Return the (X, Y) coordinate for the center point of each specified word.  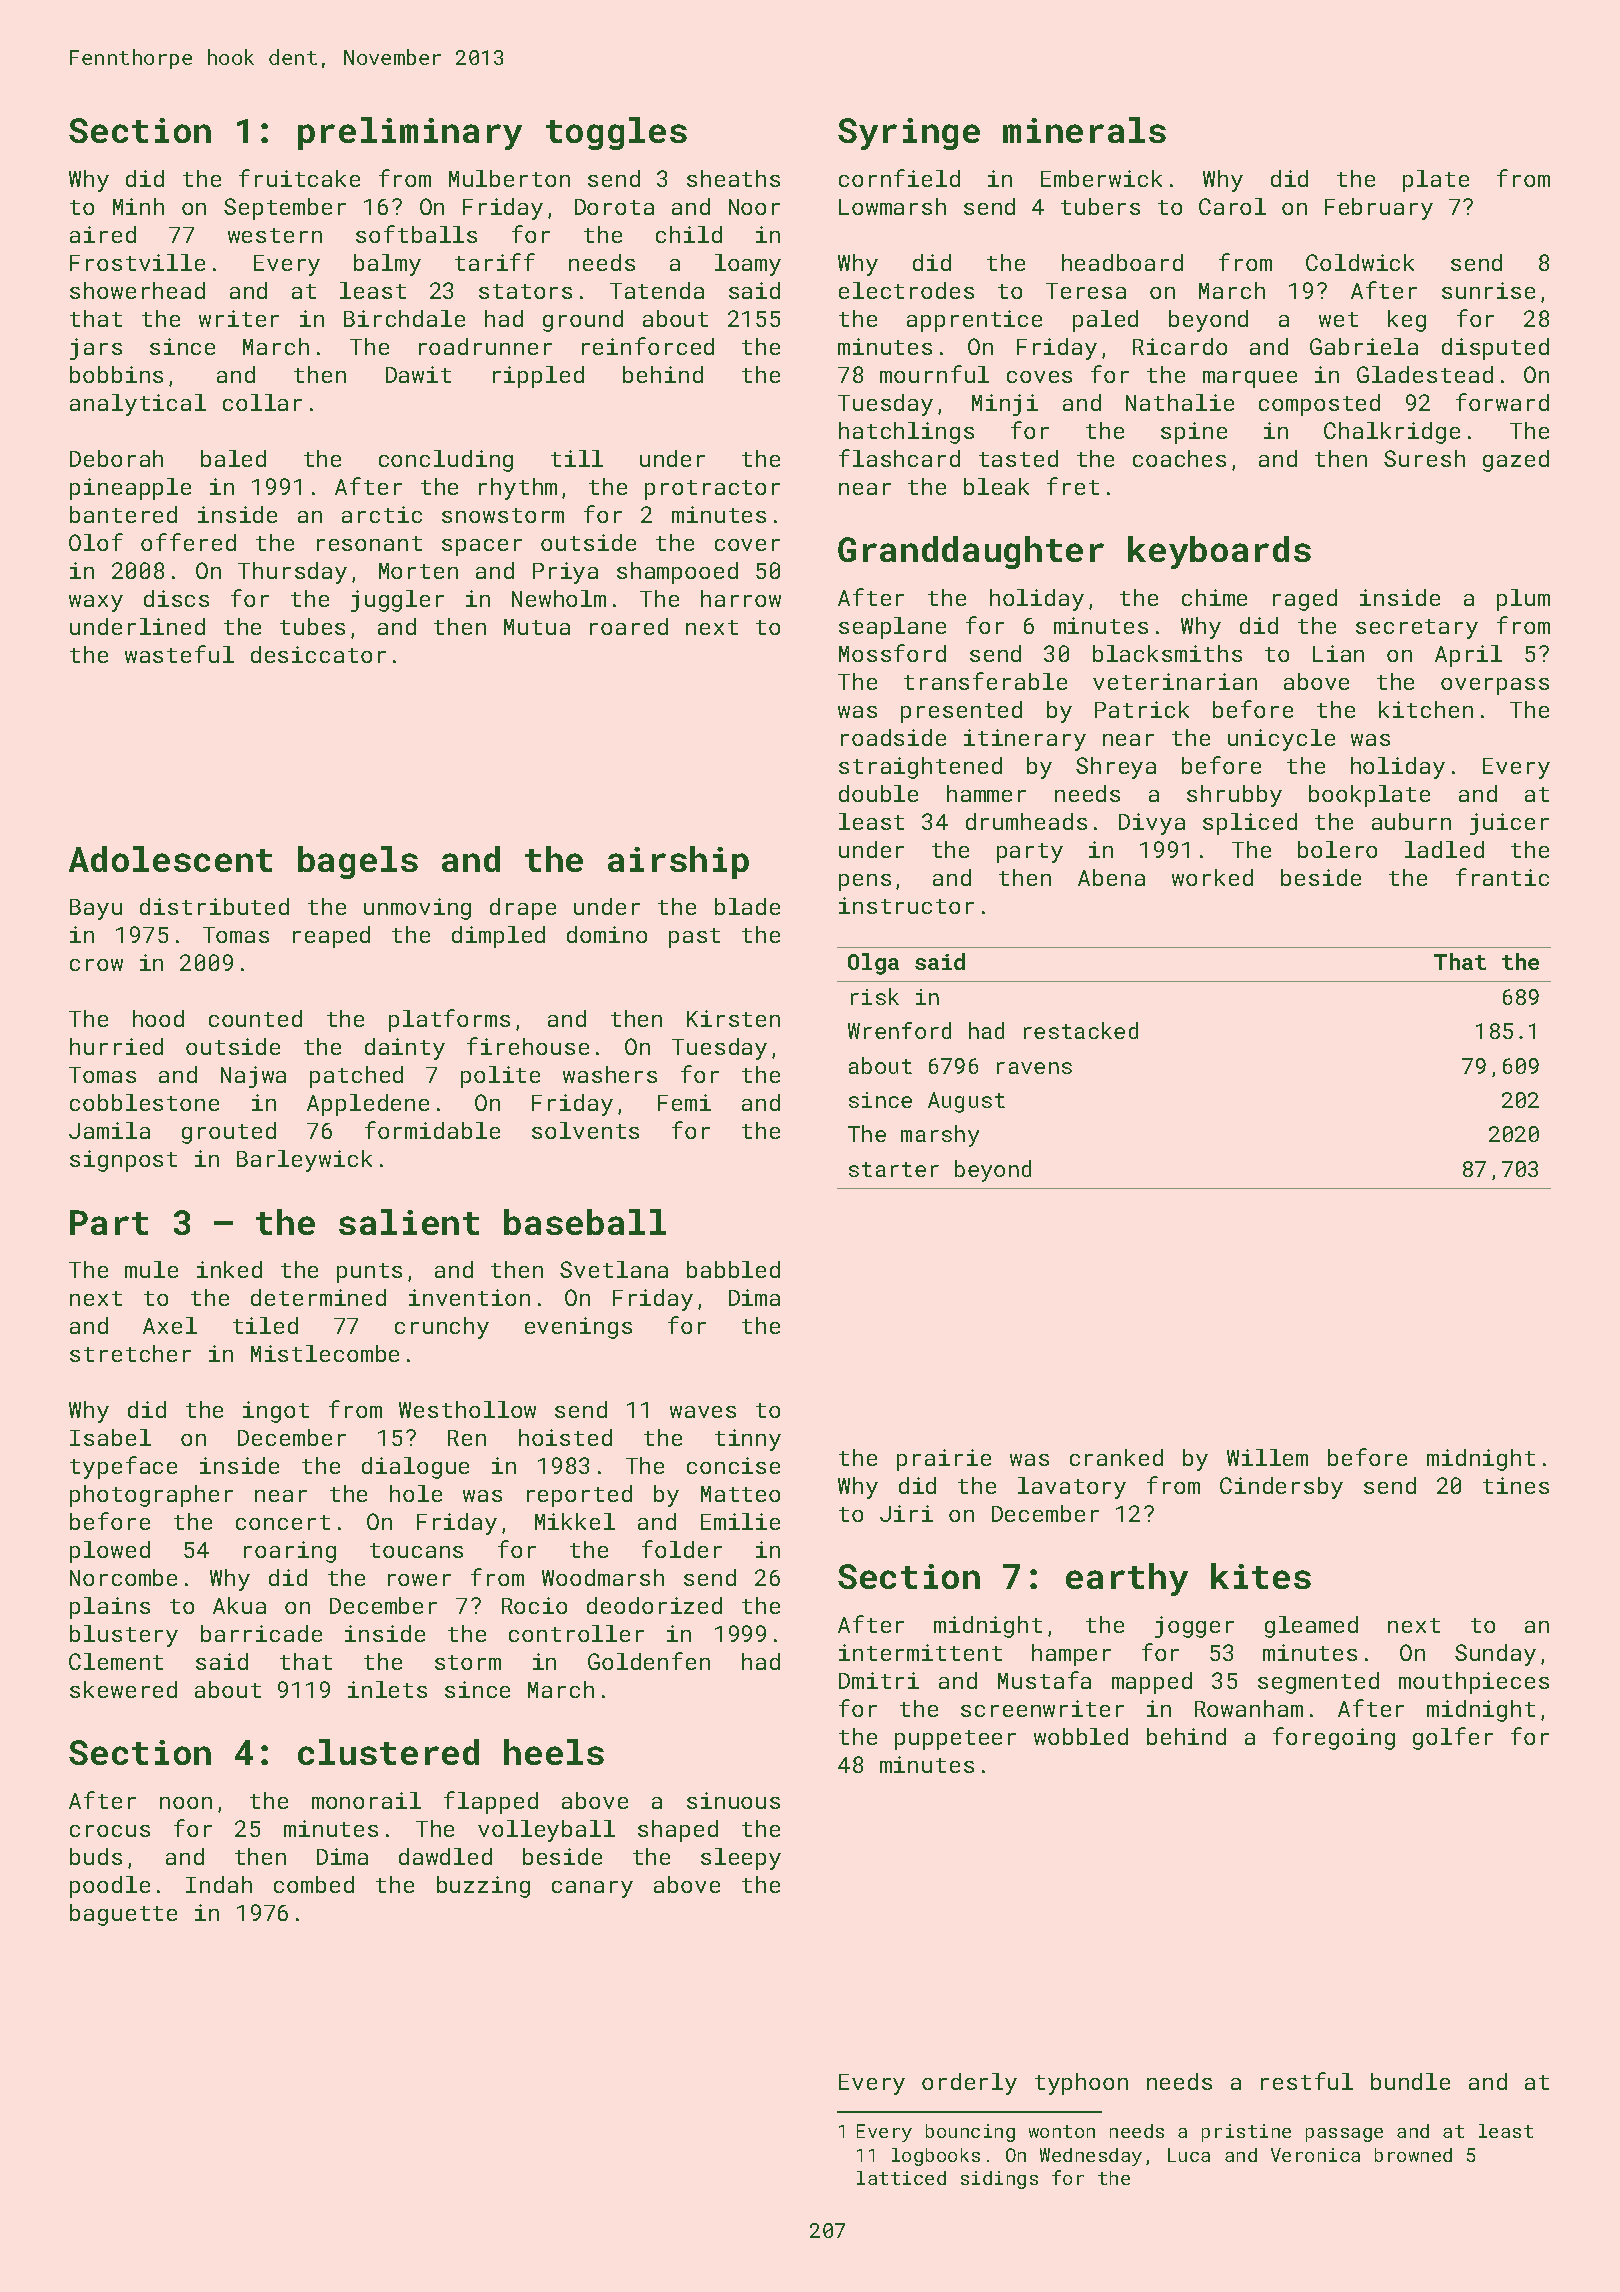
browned (1413, 2155)
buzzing (483, 1887)
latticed (901, 2178)
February (1379, 209)
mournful (934, 374)
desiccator (318, 654)
